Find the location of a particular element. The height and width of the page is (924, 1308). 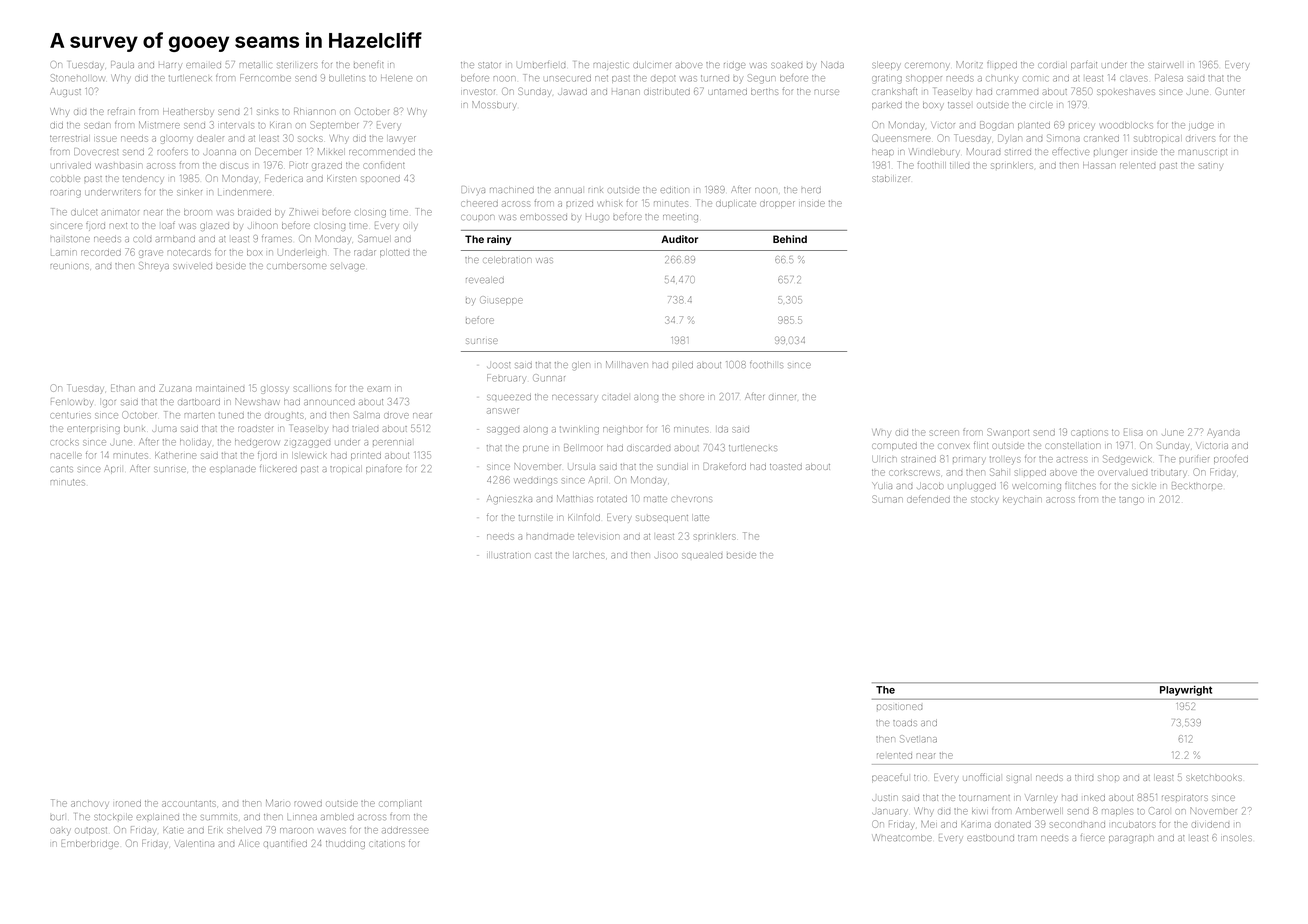

Yulia is located at coordinates (882, 485).
